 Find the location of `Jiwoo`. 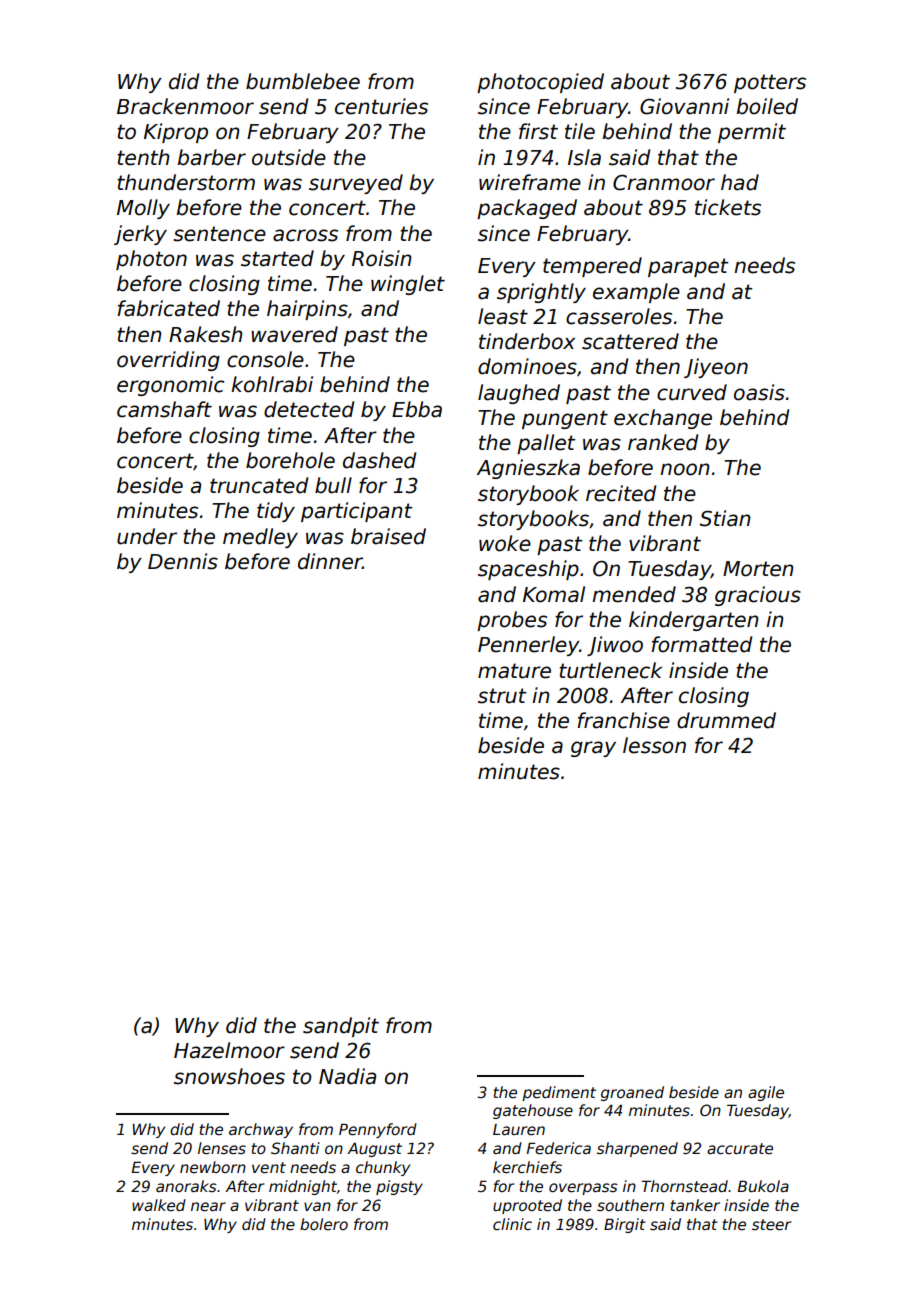

Jiwoo is located at coordinates (615, 646).
